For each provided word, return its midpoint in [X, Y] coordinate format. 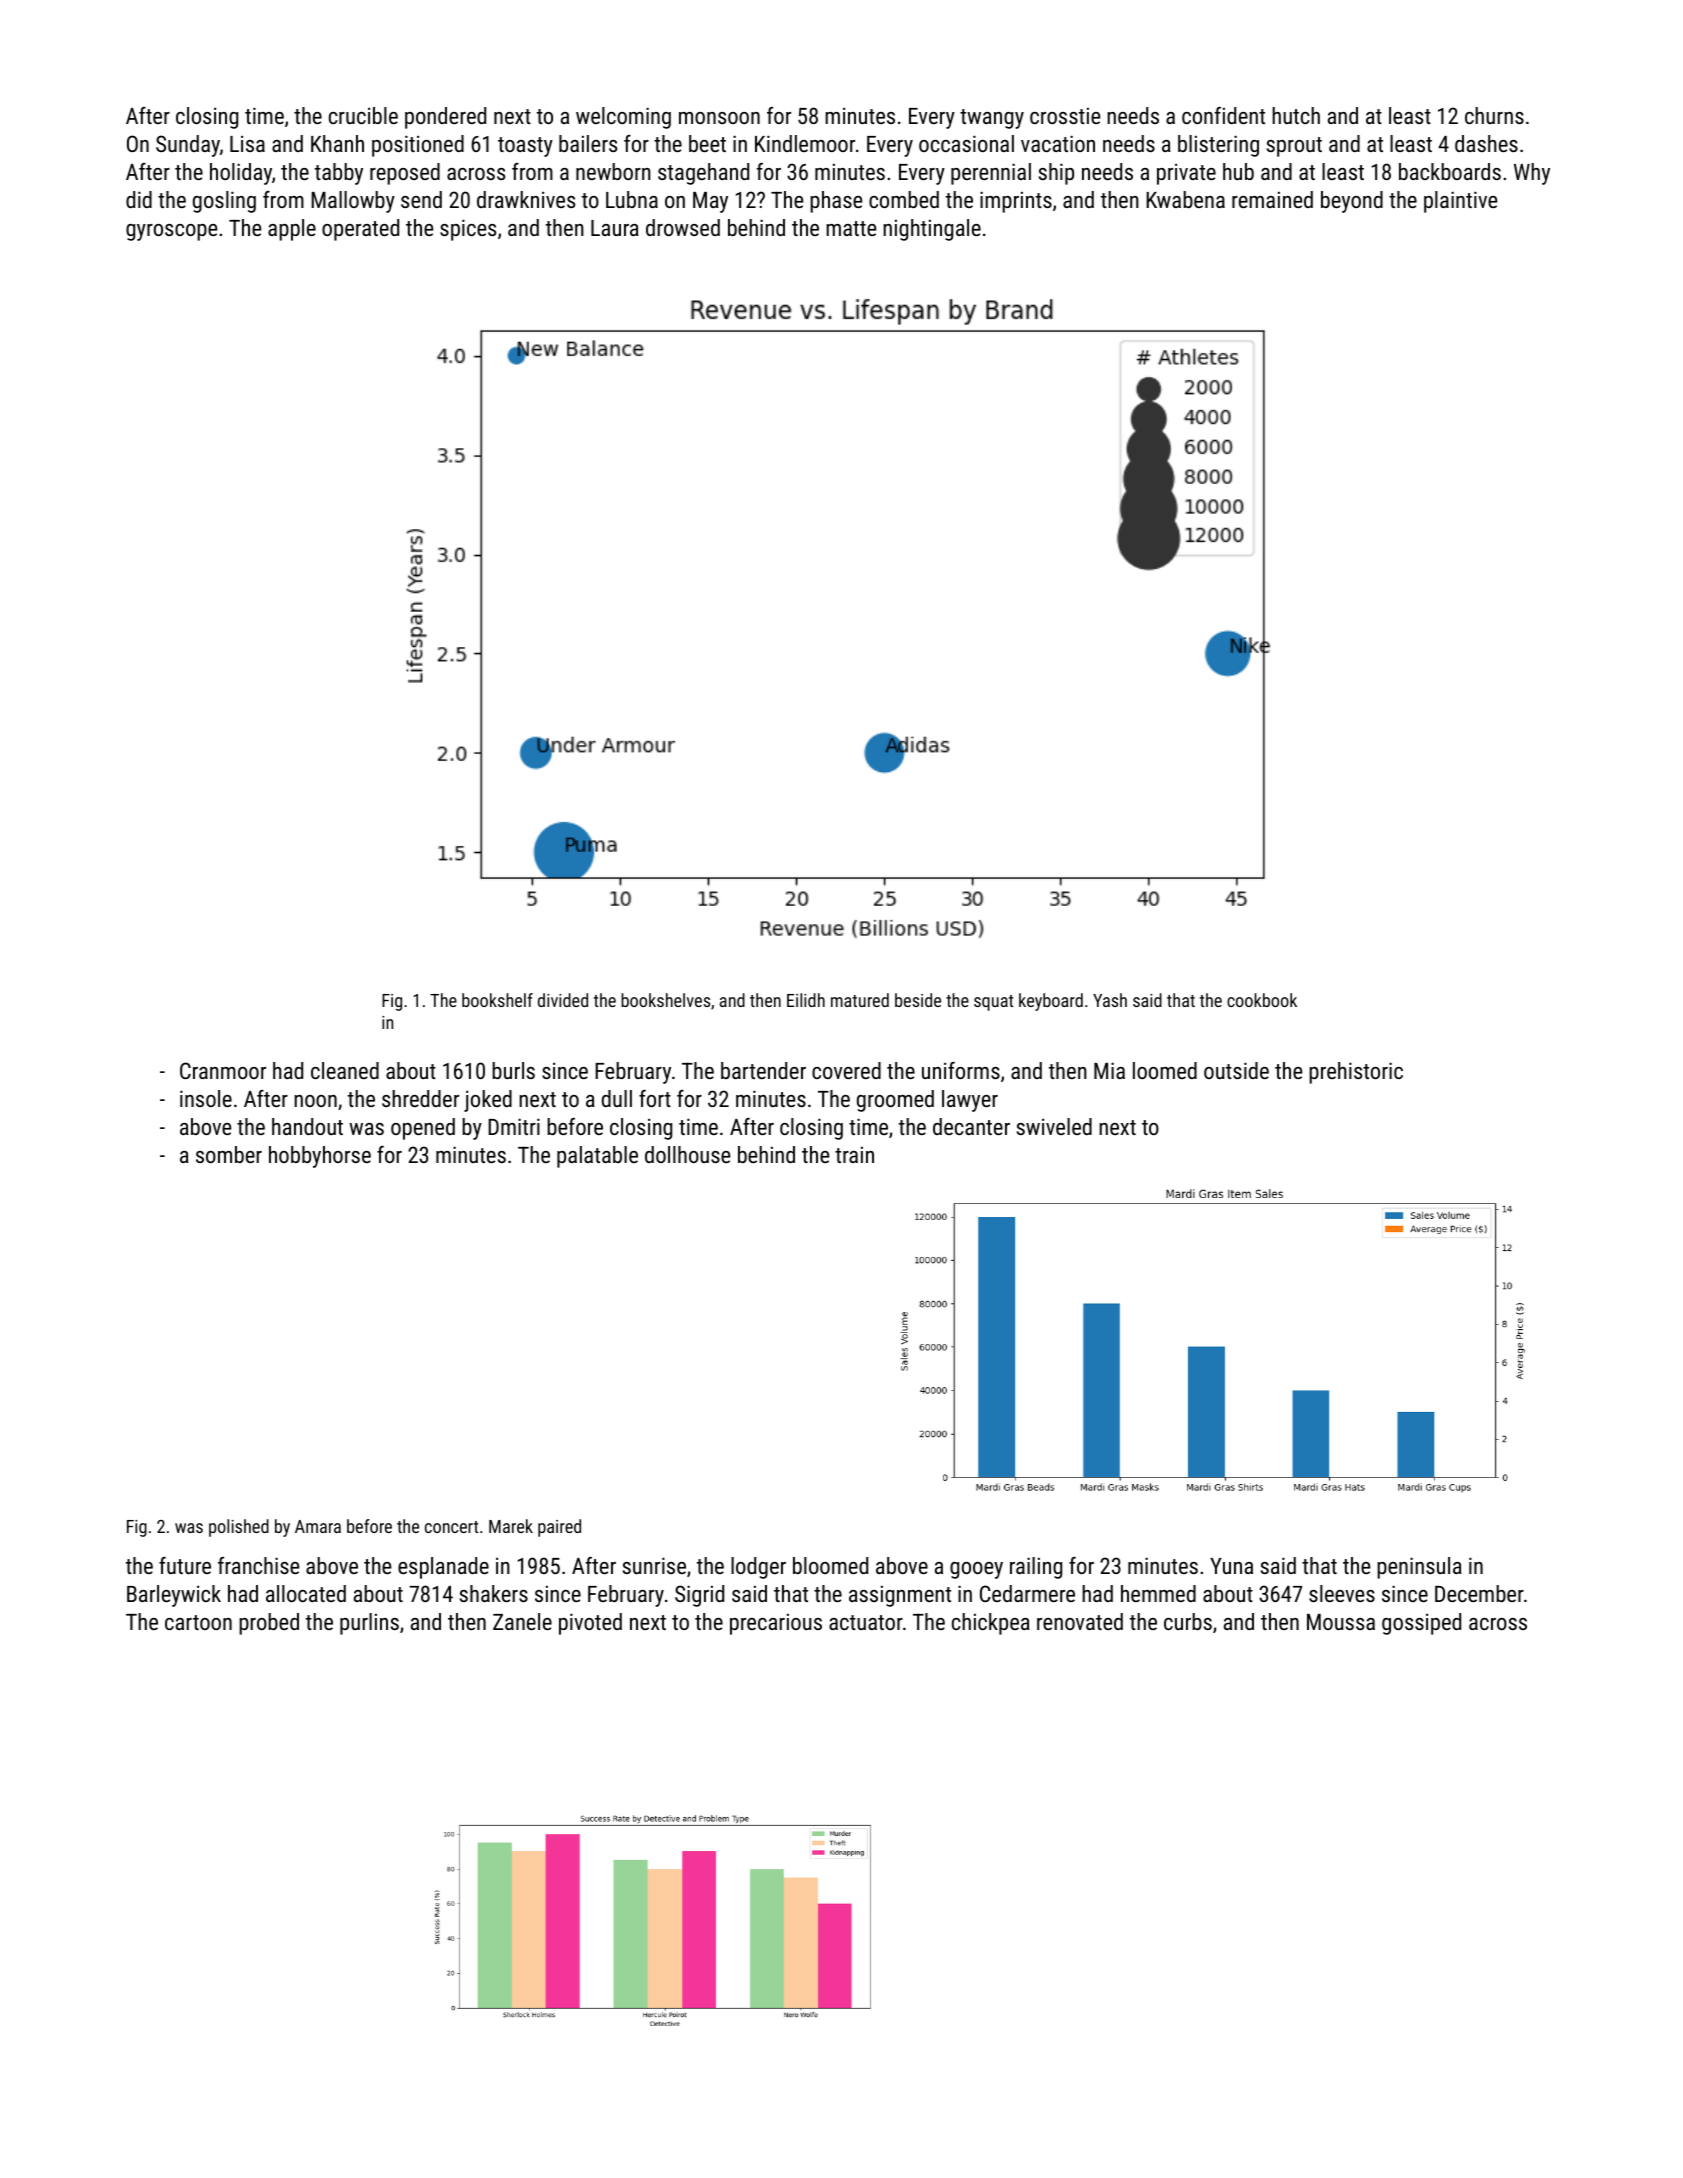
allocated [306, 1593]
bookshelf [497, 1000]
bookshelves [665, 1000]
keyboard [1051, 1002]
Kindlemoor [805, 143]
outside [1236, 1070]
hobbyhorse [320, 1157]
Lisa [247, 143]
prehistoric [1356, 1073]
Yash [1110, 1000]
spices [468, 230]
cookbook [1262, 1000]
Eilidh [806, 1000]
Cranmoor [223, 1070]
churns [1494, 115]
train [854, 1154]
